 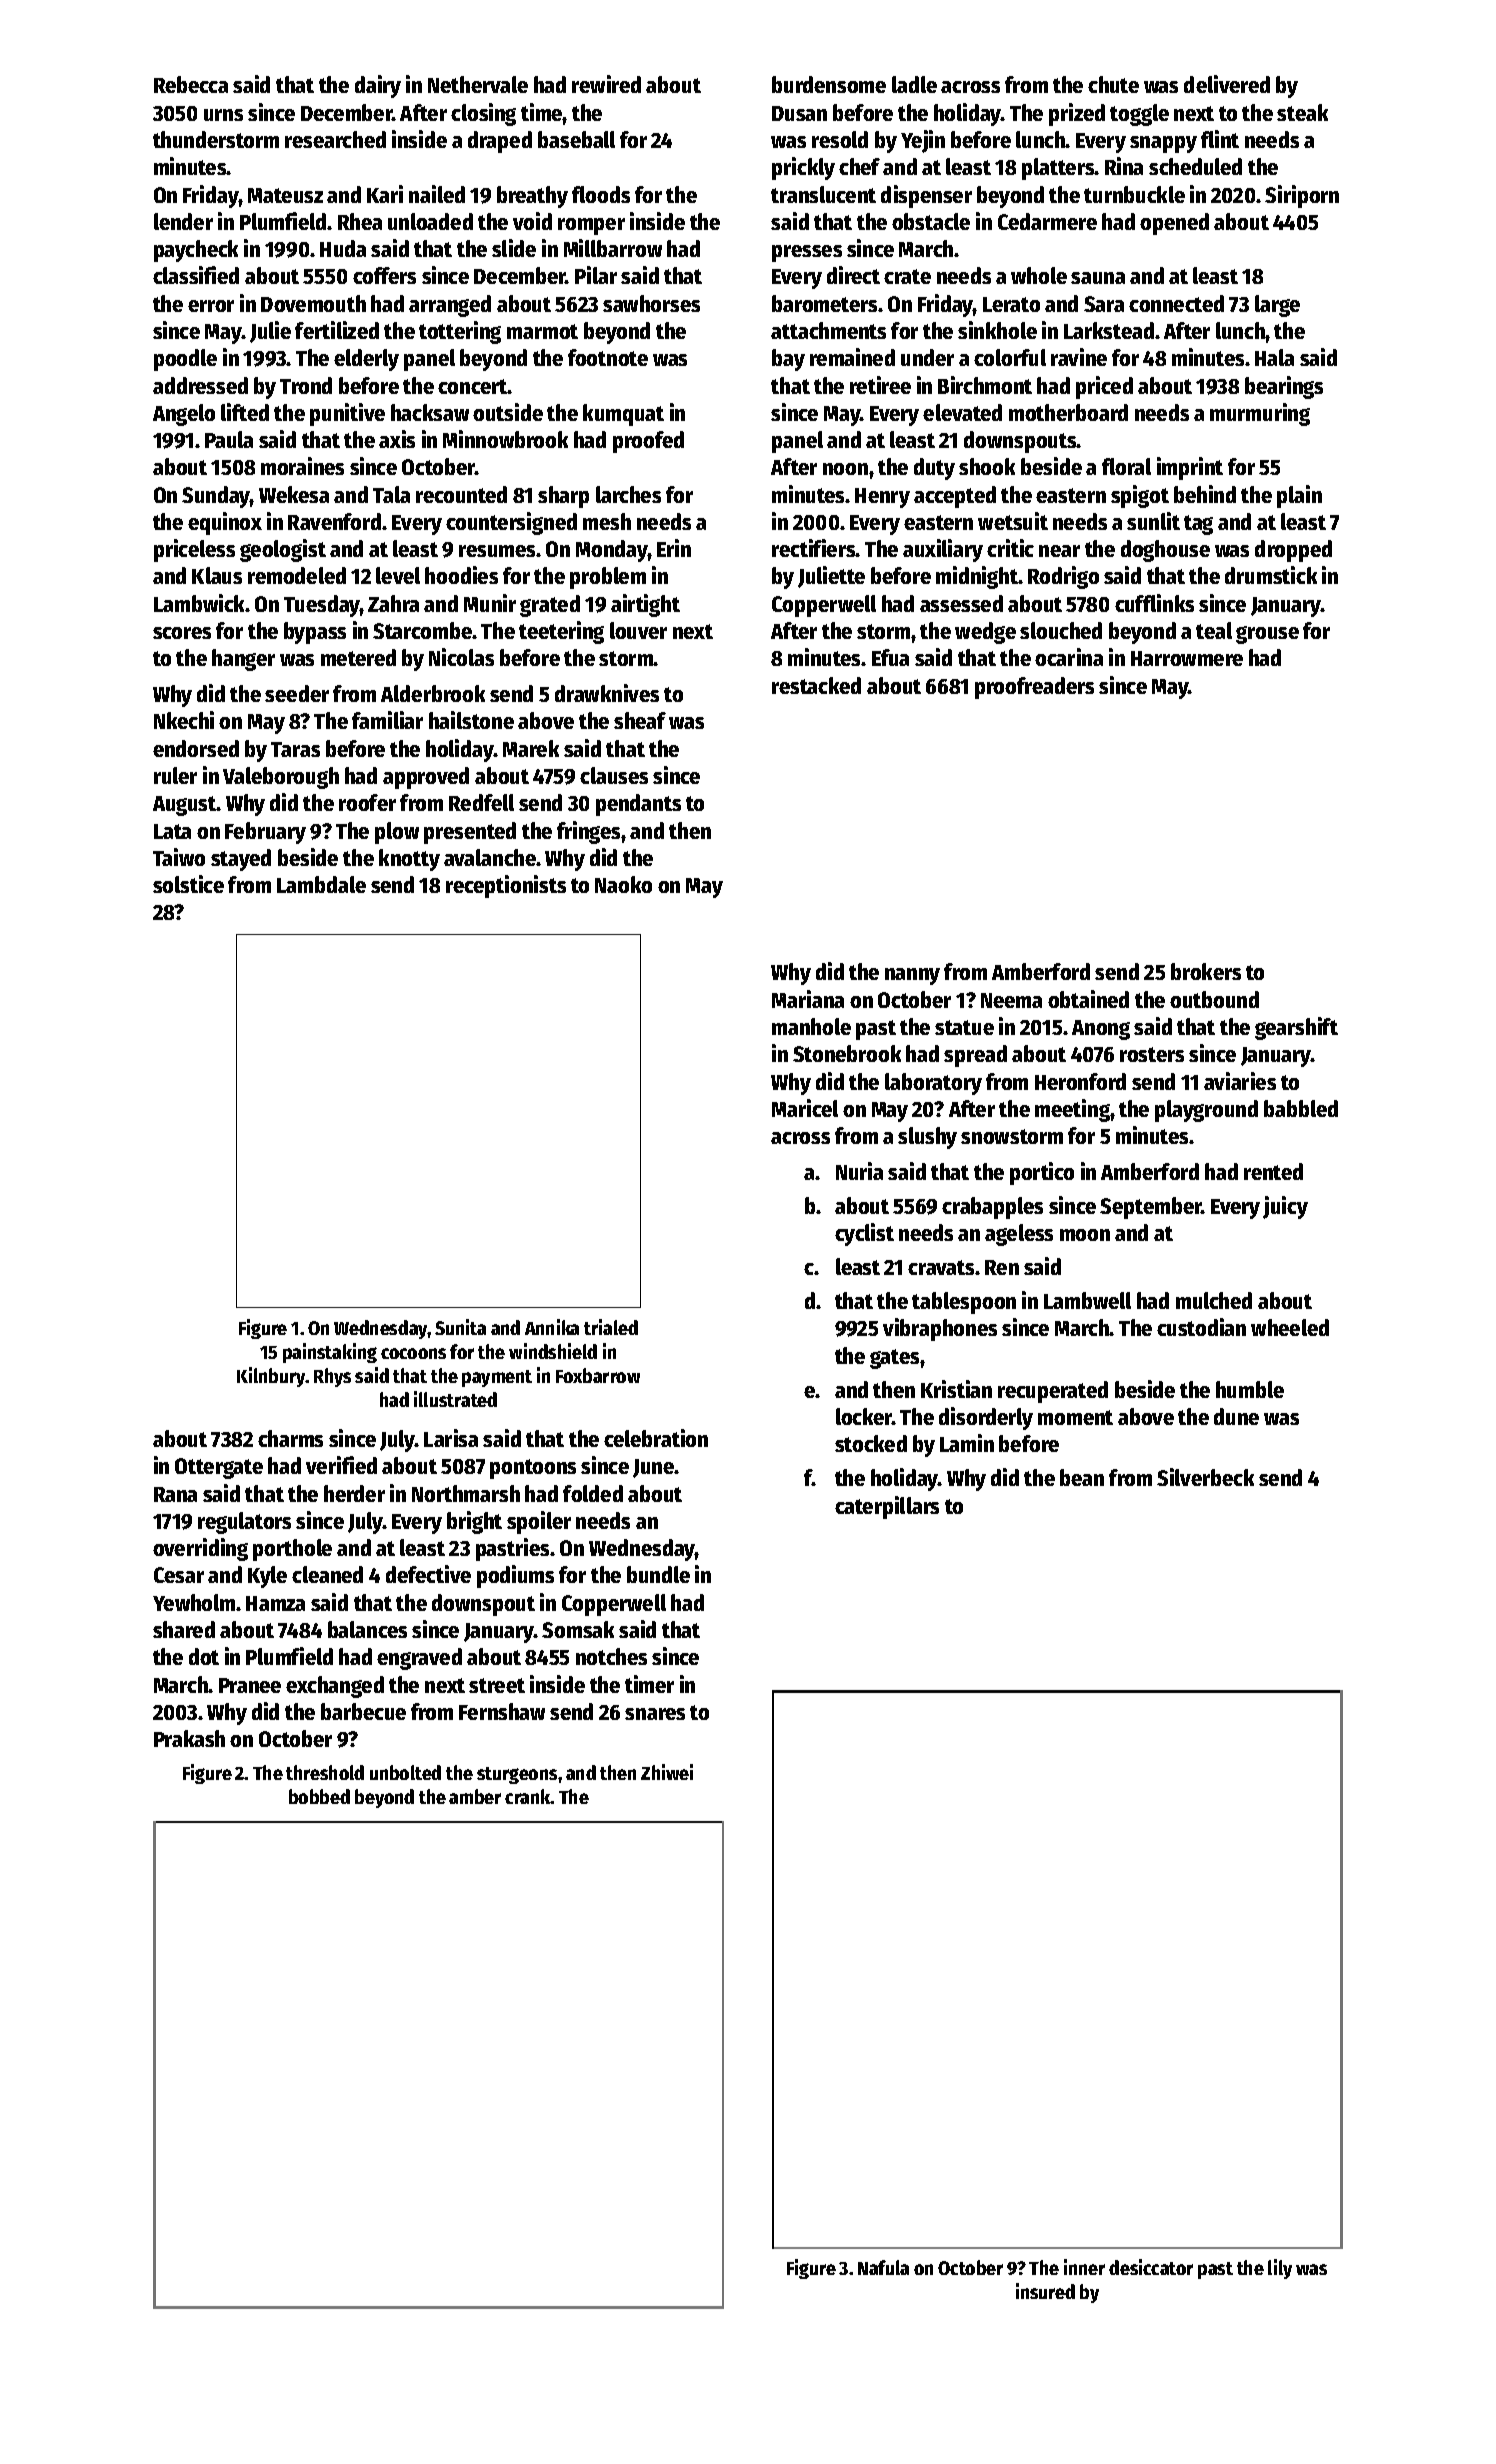 I want to click on bobbed, so click(x=319, y=1796).
